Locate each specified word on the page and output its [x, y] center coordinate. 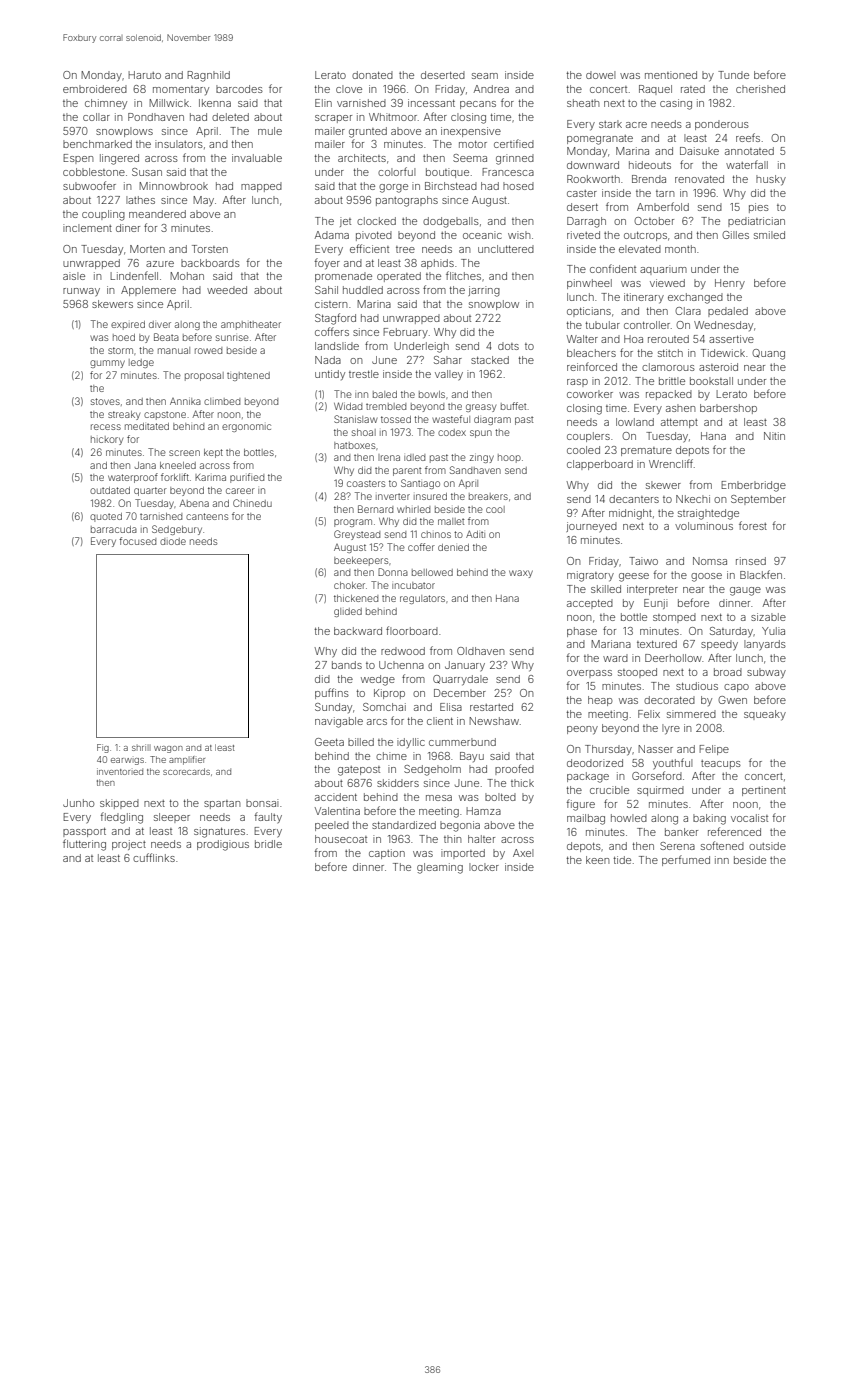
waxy [521, 574]
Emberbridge [753, 486]
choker [349, 585]
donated [372, 75]
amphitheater [251, 325]
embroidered [95, 89]
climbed [222, 401]
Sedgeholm [432, 770]
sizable [768, 617]
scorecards [186, 771]
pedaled [728, 312]
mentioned [671, 75]
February [405, 333]
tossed [396, 419]
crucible [609, 790]
